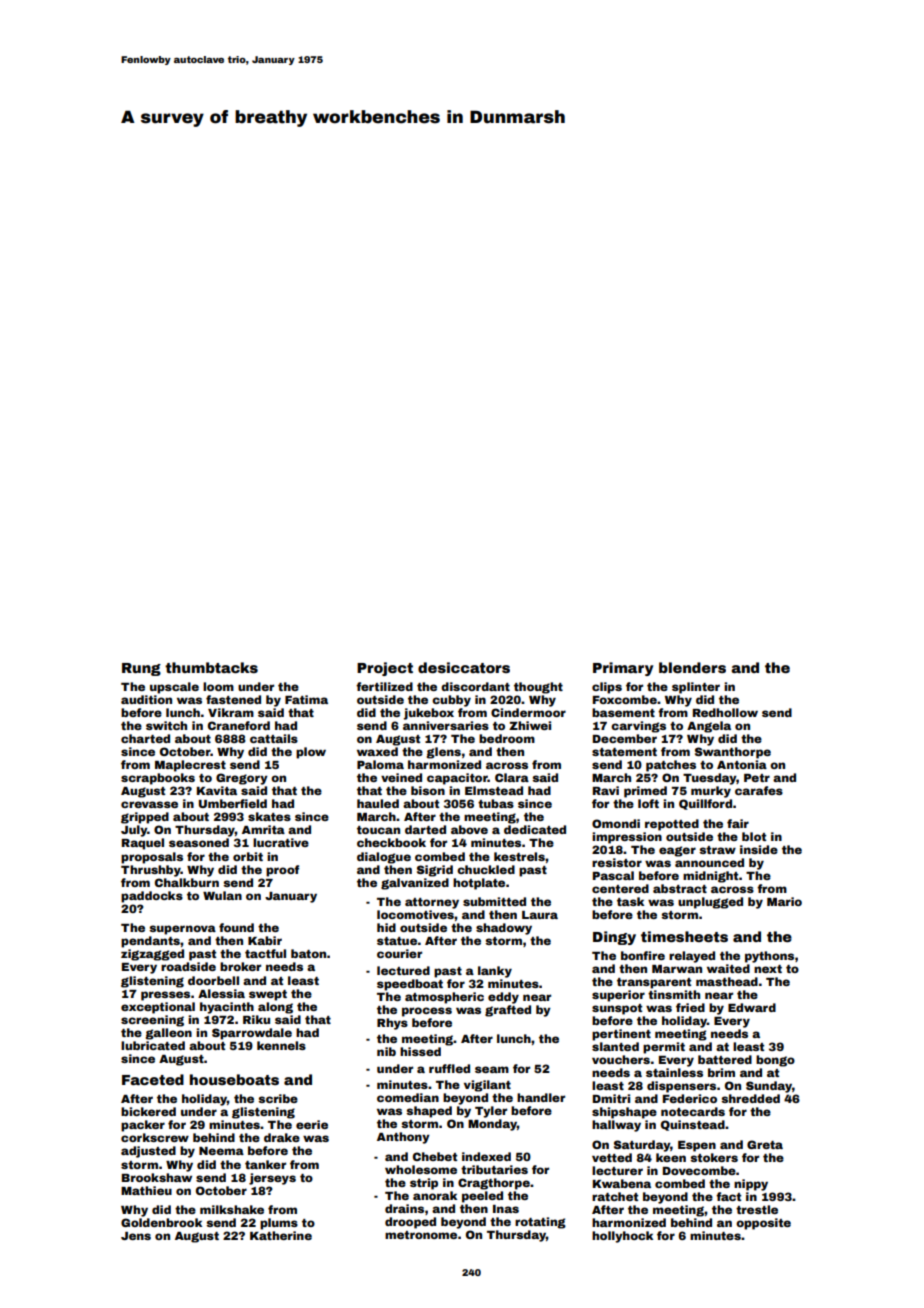 The image size is (924, 1308). What do you see at coordinates (146, 699) in the screenshot?
I see `audition` at bounding box center [146, 699].
